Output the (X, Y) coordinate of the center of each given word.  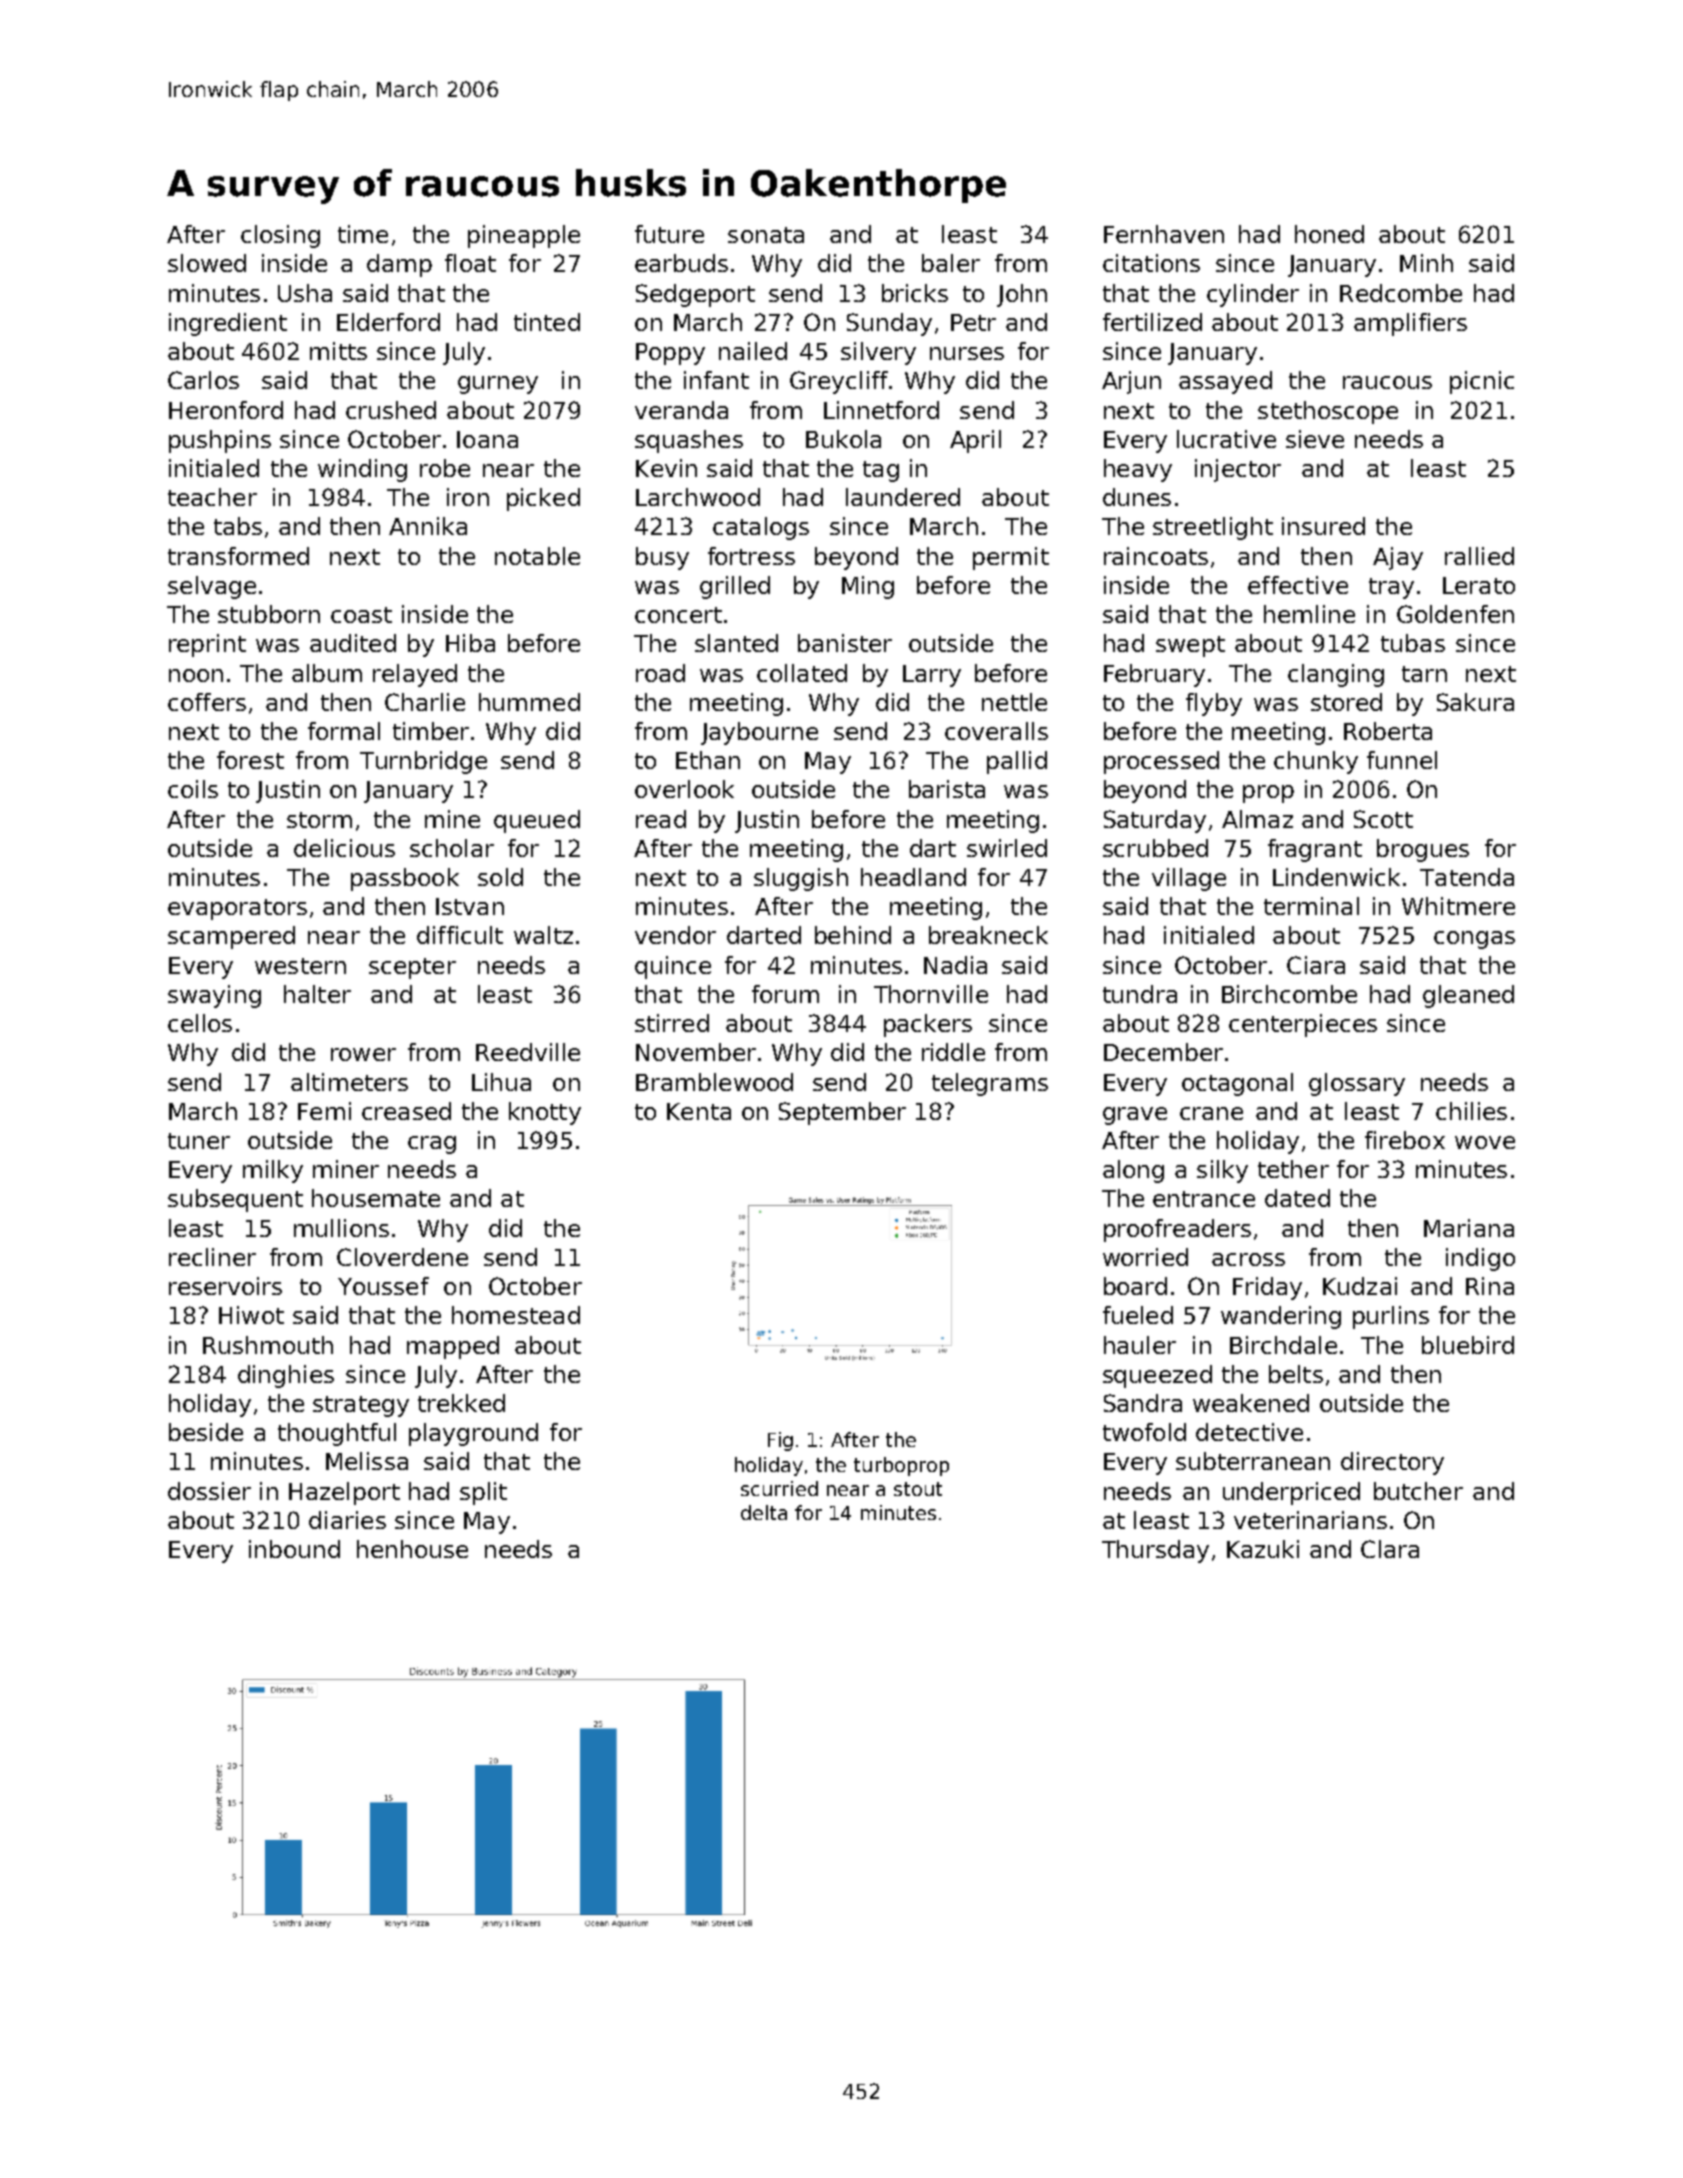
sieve (1315, 439)
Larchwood (698, 497)
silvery (878, 353)
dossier (209, 1491)
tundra (1140, 994)
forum (785, 994)
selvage (212, 587)
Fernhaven (1164, 234)
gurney (498, 385)
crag (432, 1145)
